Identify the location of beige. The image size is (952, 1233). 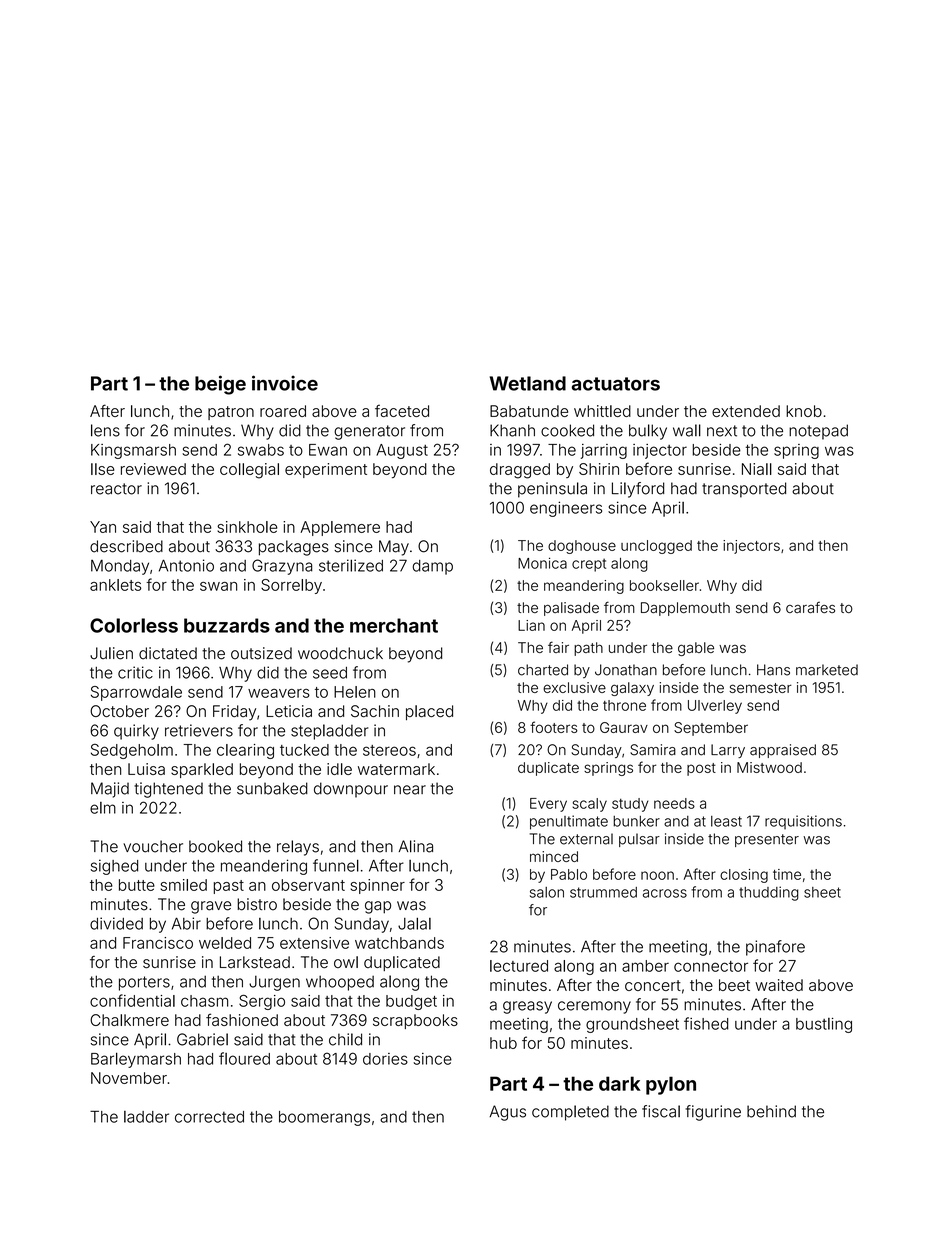
(220, 385).
